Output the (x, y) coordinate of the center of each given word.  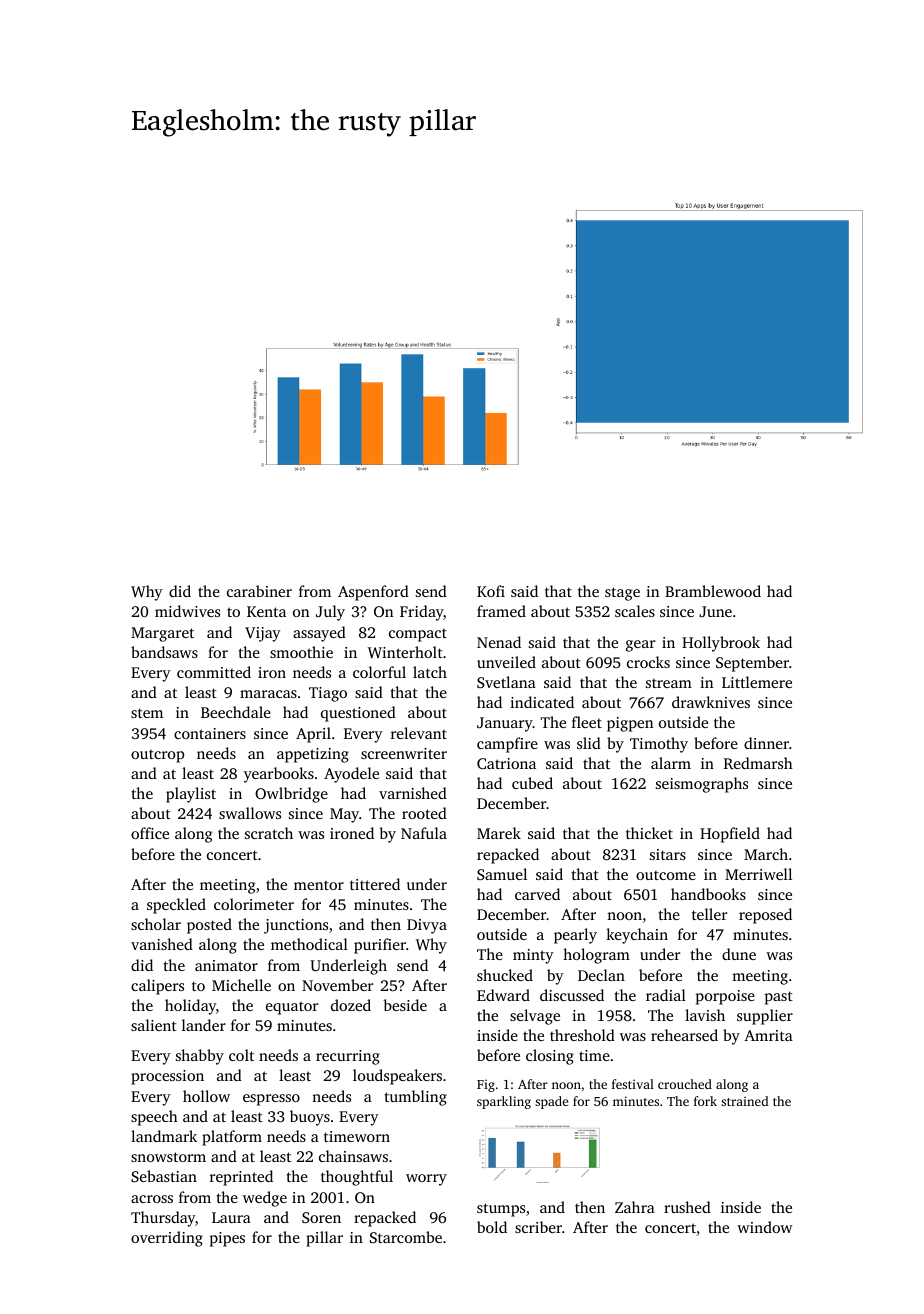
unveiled (506, 662)
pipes (227, 1239)
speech (154, 1118)
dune (739, 954)
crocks (648, 662)
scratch (269, 833)
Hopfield (730, 835)
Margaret (162, 634)
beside (405, 1005)
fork (705, 1101)
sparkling (504, 1102)
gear (641, 646)
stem (147, 713)
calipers (157, 987)
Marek (499, 833)
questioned (358, 714)
